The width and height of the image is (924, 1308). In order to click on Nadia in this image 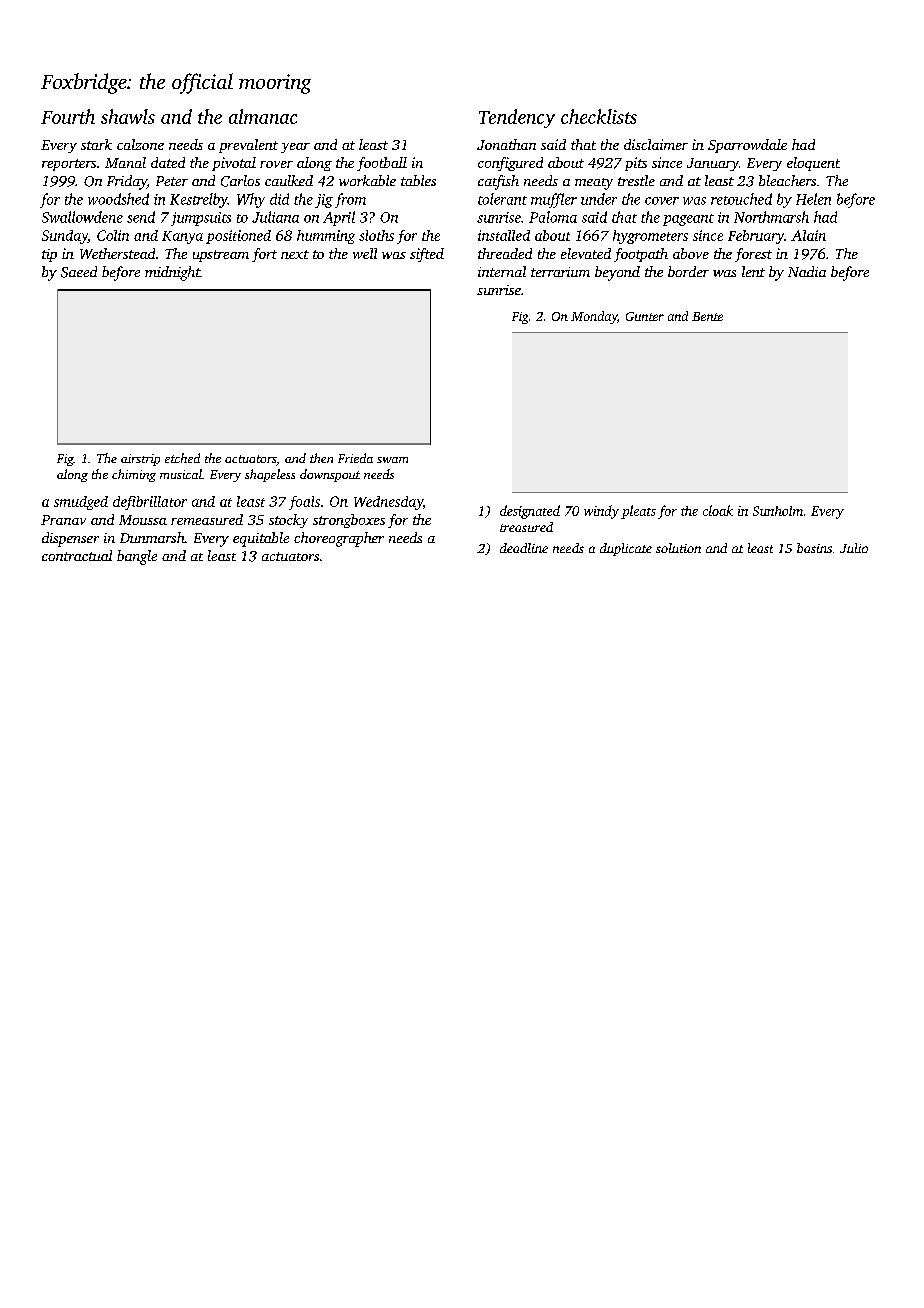, I will do `click(807, 271)`.
